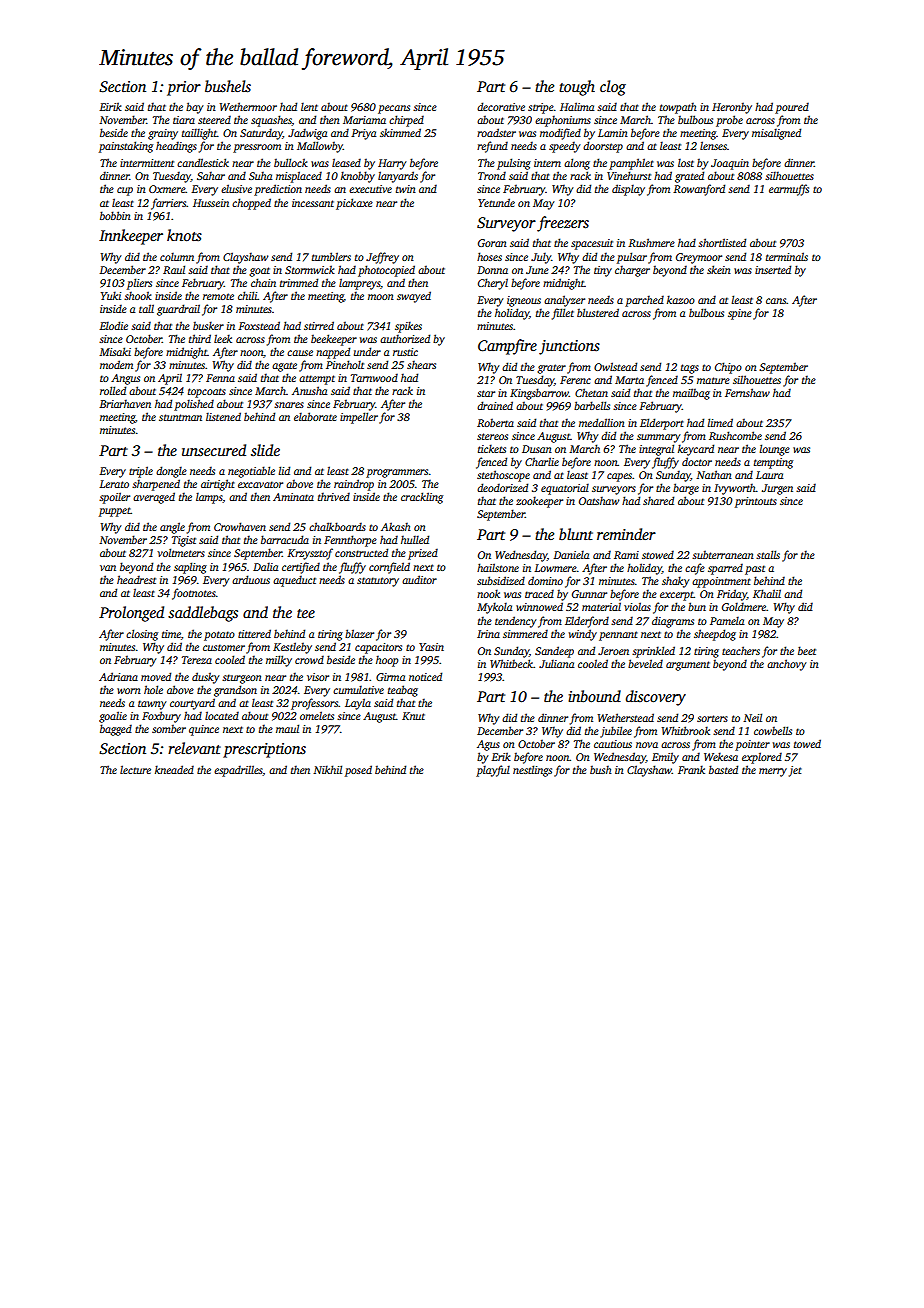 The height and width of the page is (1308, 924). I want to click on clog, so click(613, 88).
